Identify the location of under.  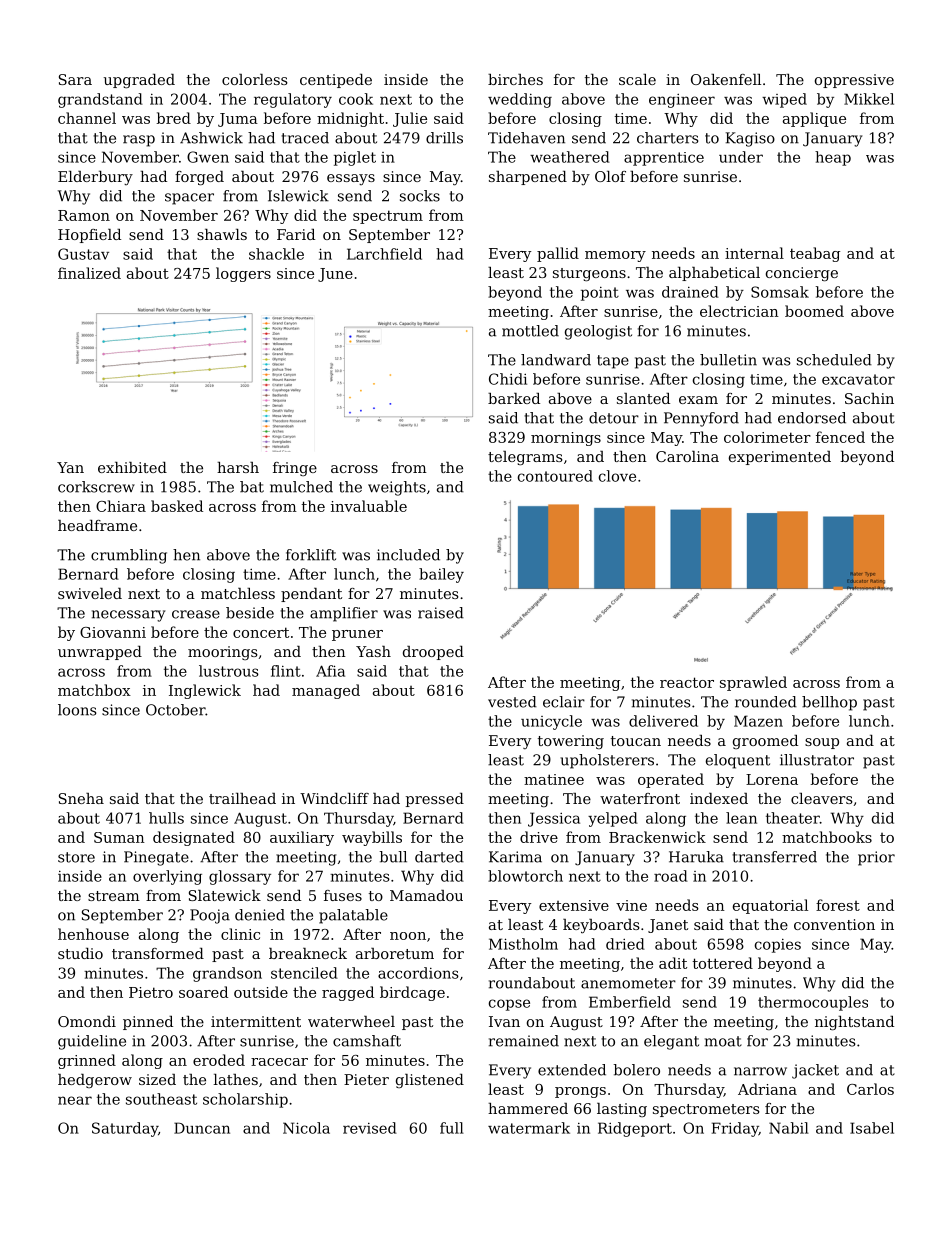
(741, 157).
